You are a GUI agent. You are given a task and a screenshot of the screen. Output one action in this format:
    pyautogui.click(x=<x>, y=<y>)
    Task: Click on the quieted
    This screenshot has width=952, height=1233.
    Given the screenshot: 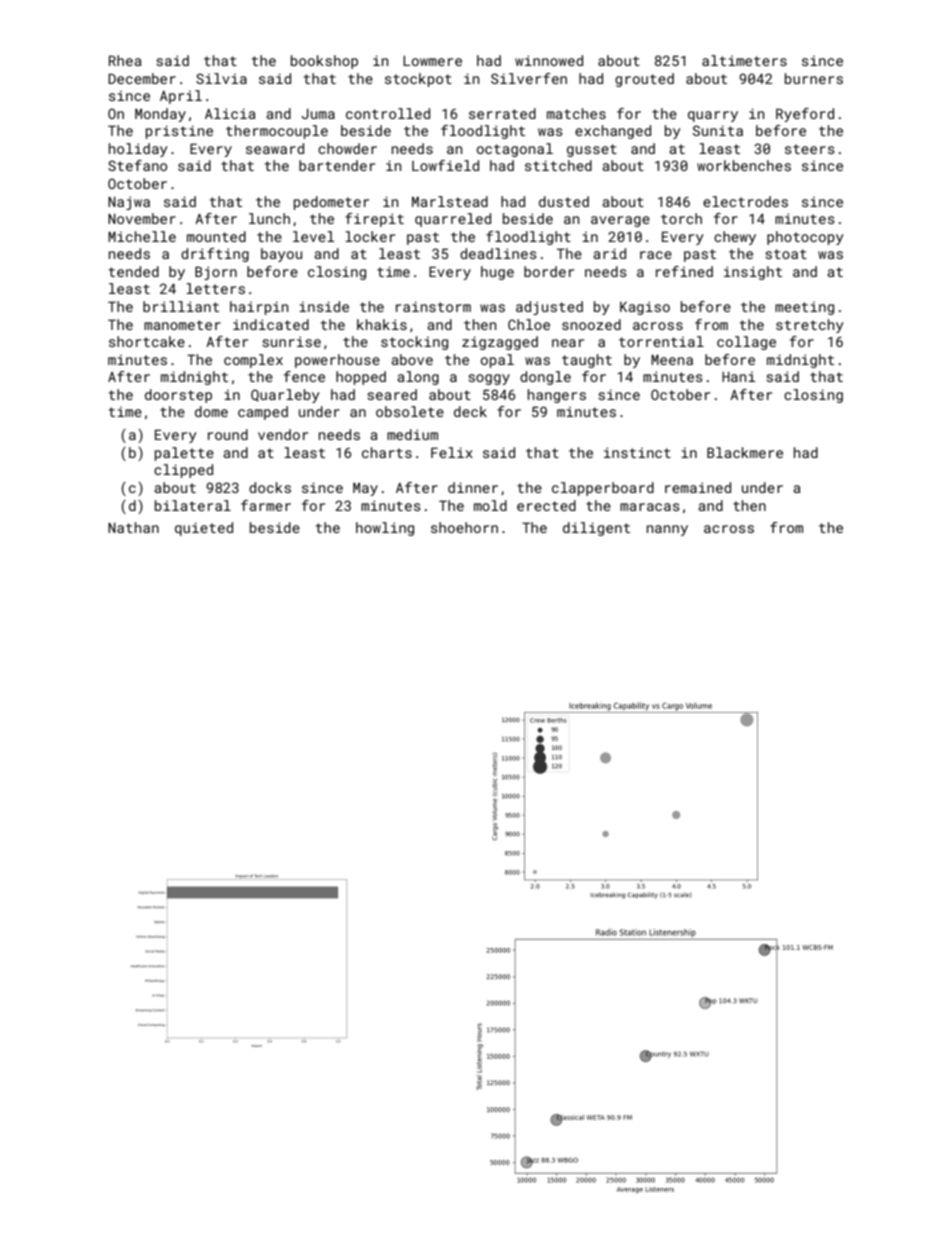 What is the action you would take?
    pyautogui.click(x=204, y=529)
